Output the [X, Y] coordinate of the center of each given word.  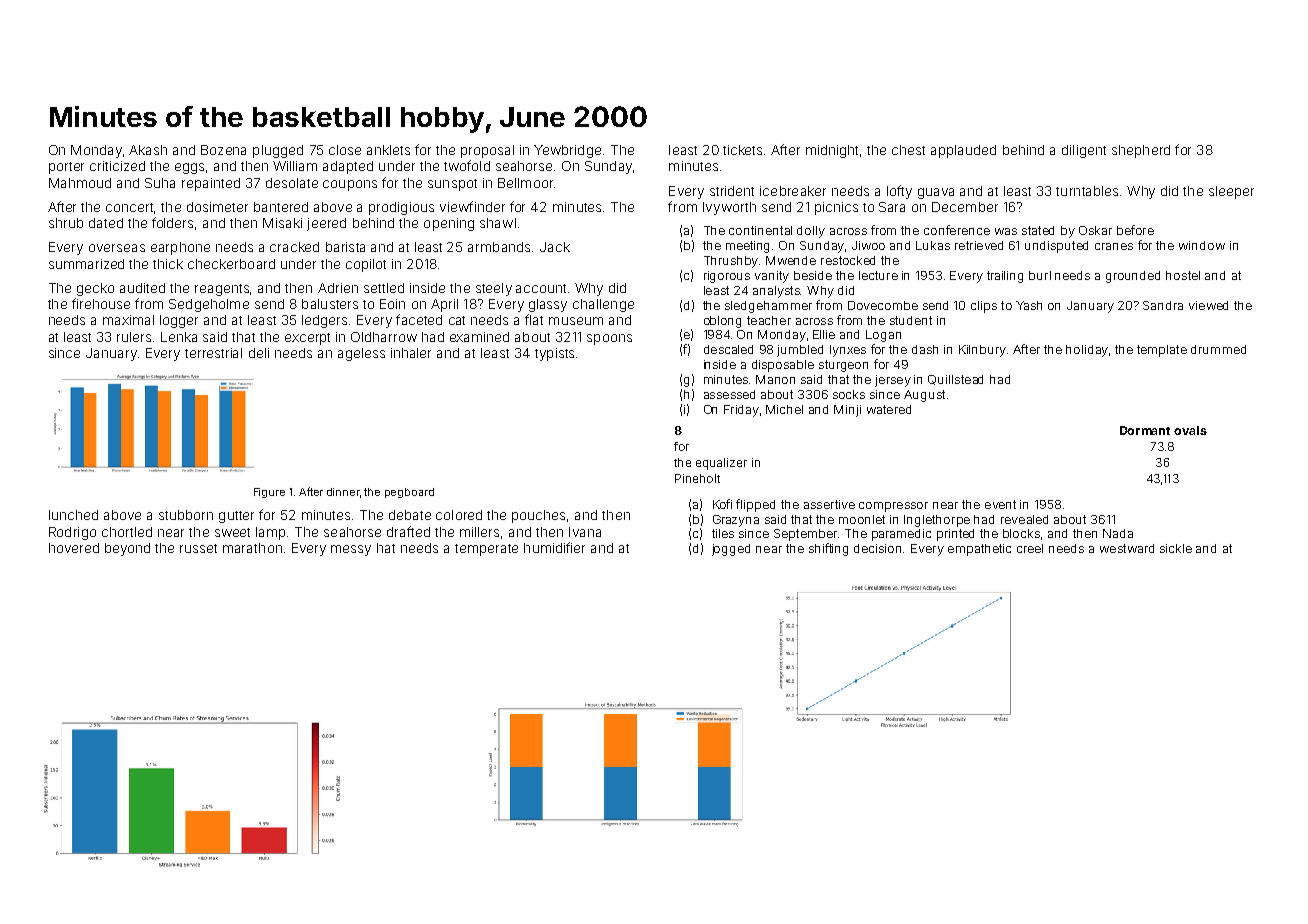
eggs [189, 168]
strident [732, 191]
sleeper [1231, 192]
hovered [74, 548]
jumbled [800, 351]
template [1162, 351]
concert [129, 207]
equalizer [721, 464]
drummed [1218, 349]
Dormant [1145, 430]
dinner [343, 492]
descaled [728, 349]
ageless [361, 354]
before [1135, 230]
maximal [128, 320]
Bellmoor [525, 183]
